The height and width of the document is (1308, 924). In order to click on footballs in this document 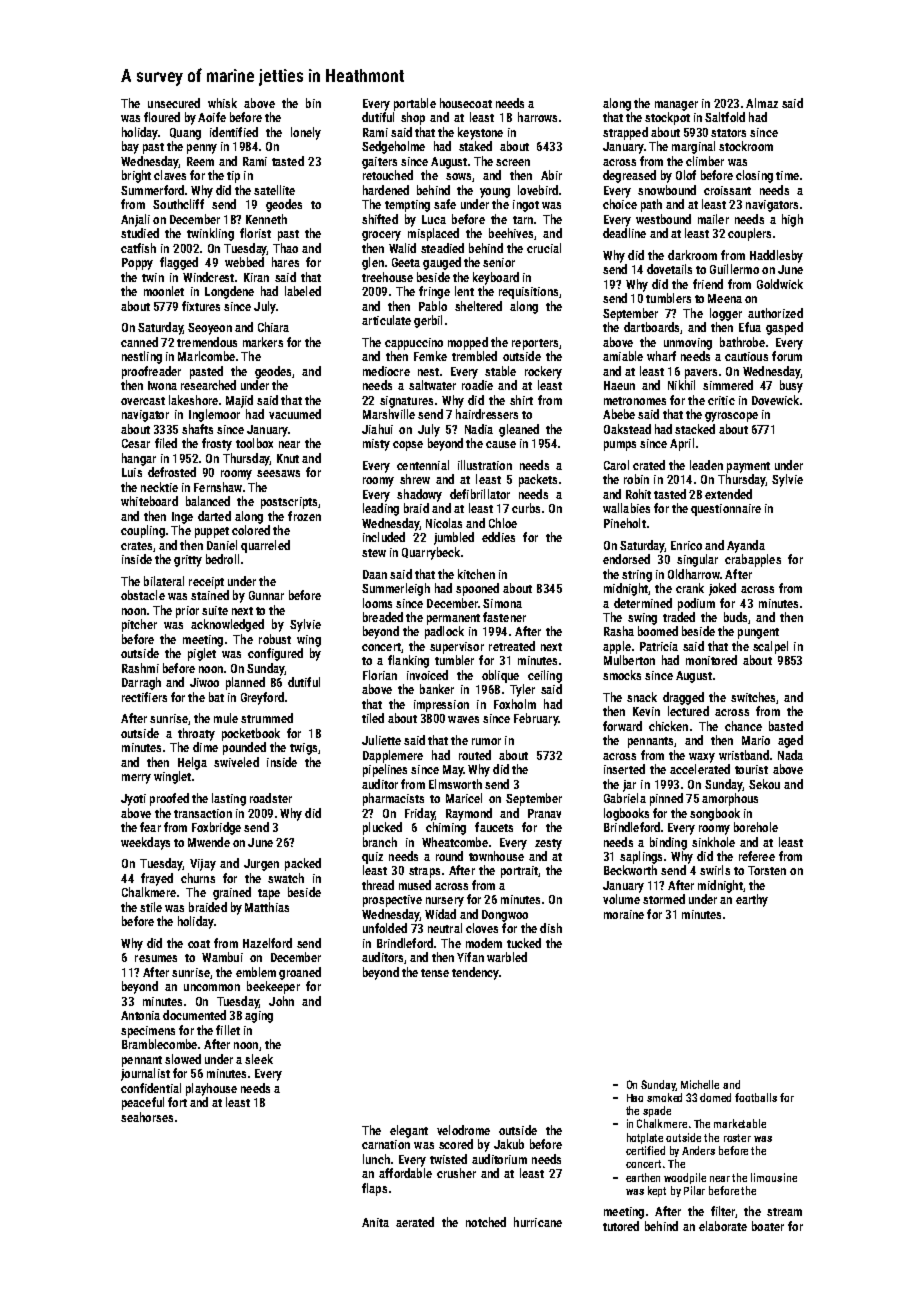, I will do `click(756, 1097)`.
